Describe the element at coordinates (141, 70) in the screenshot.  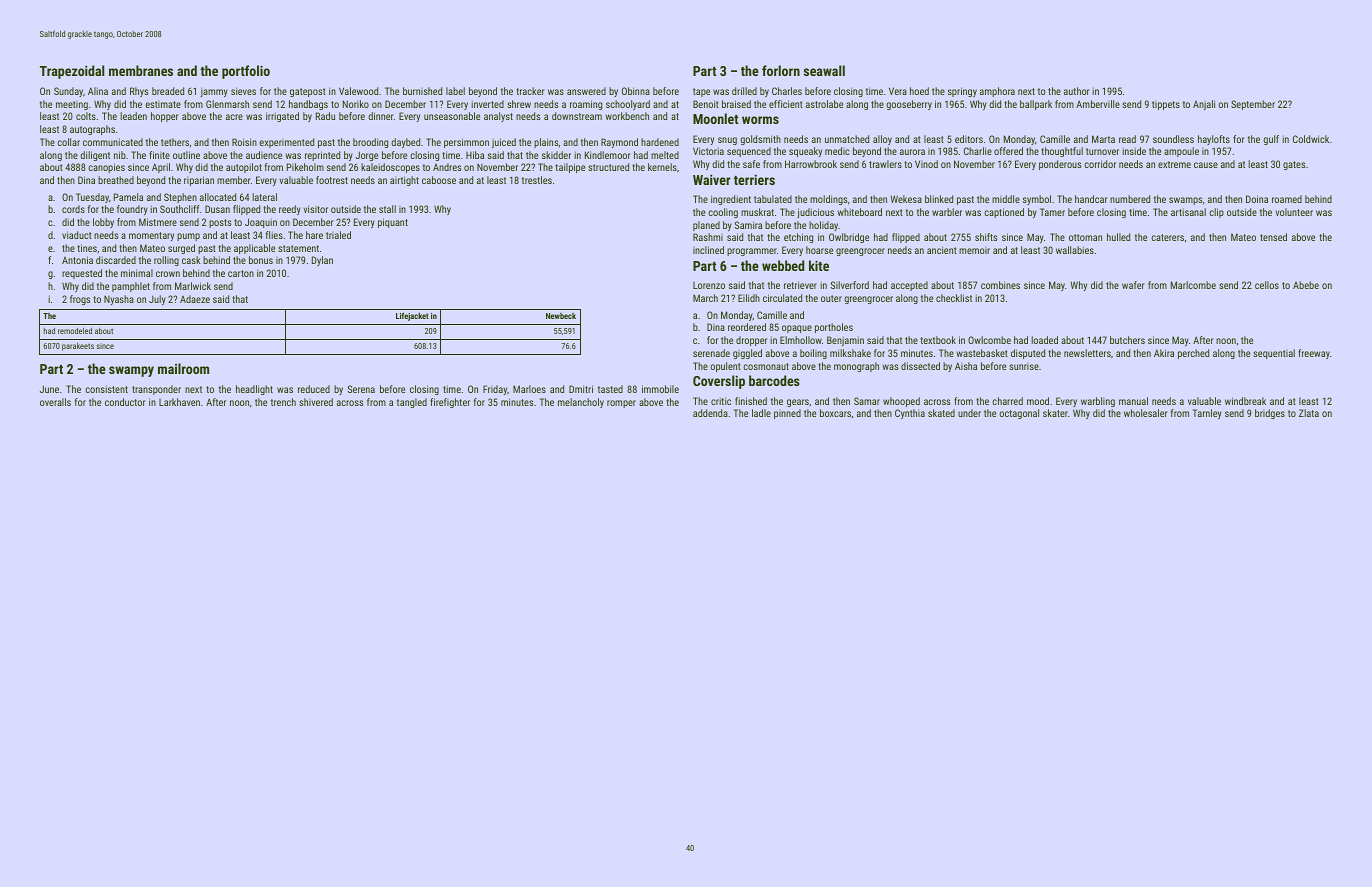
I see `membranes` at that location.
